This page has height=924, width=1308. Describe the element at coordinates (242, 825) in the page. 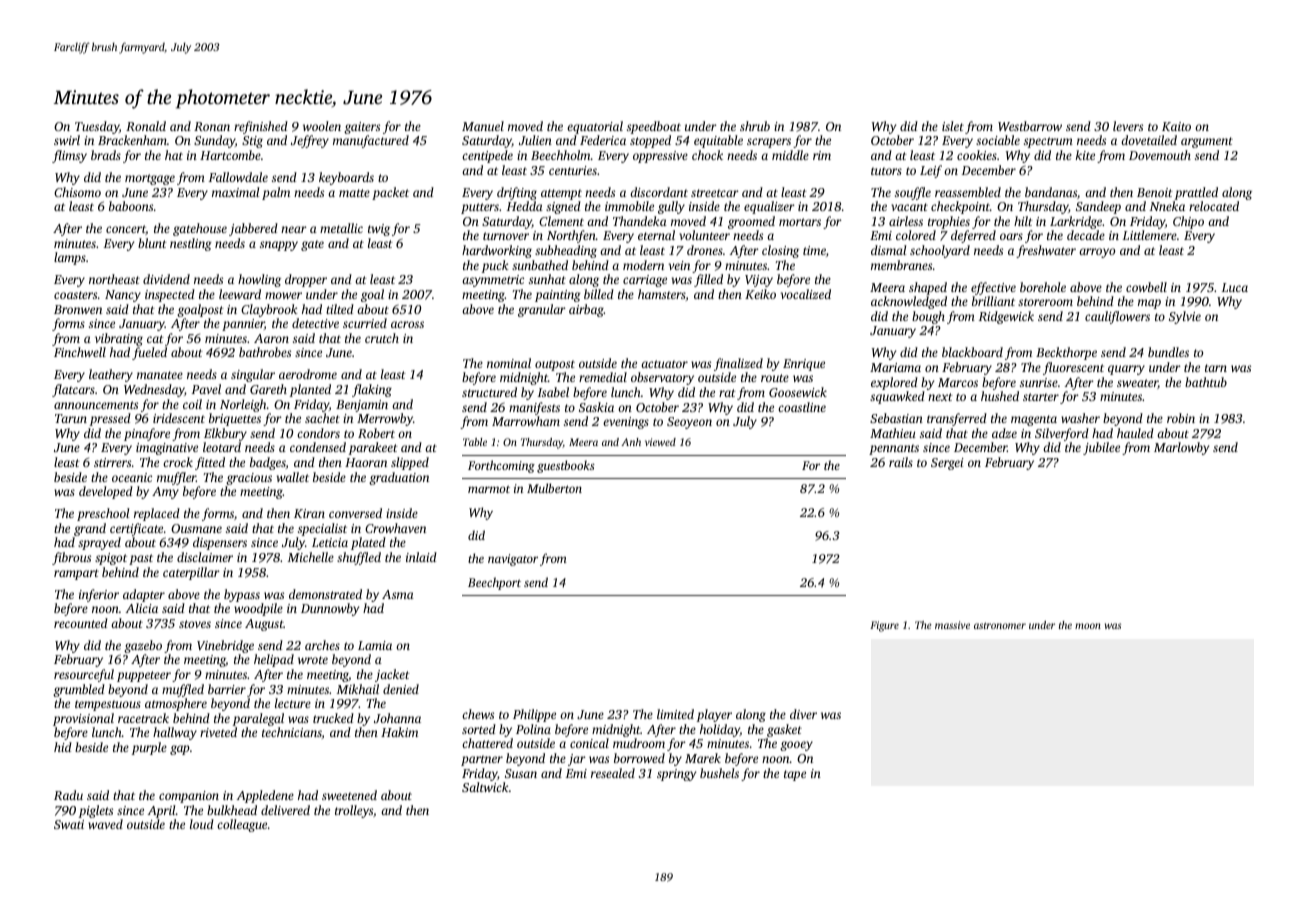

I see `colleague` at that location.
